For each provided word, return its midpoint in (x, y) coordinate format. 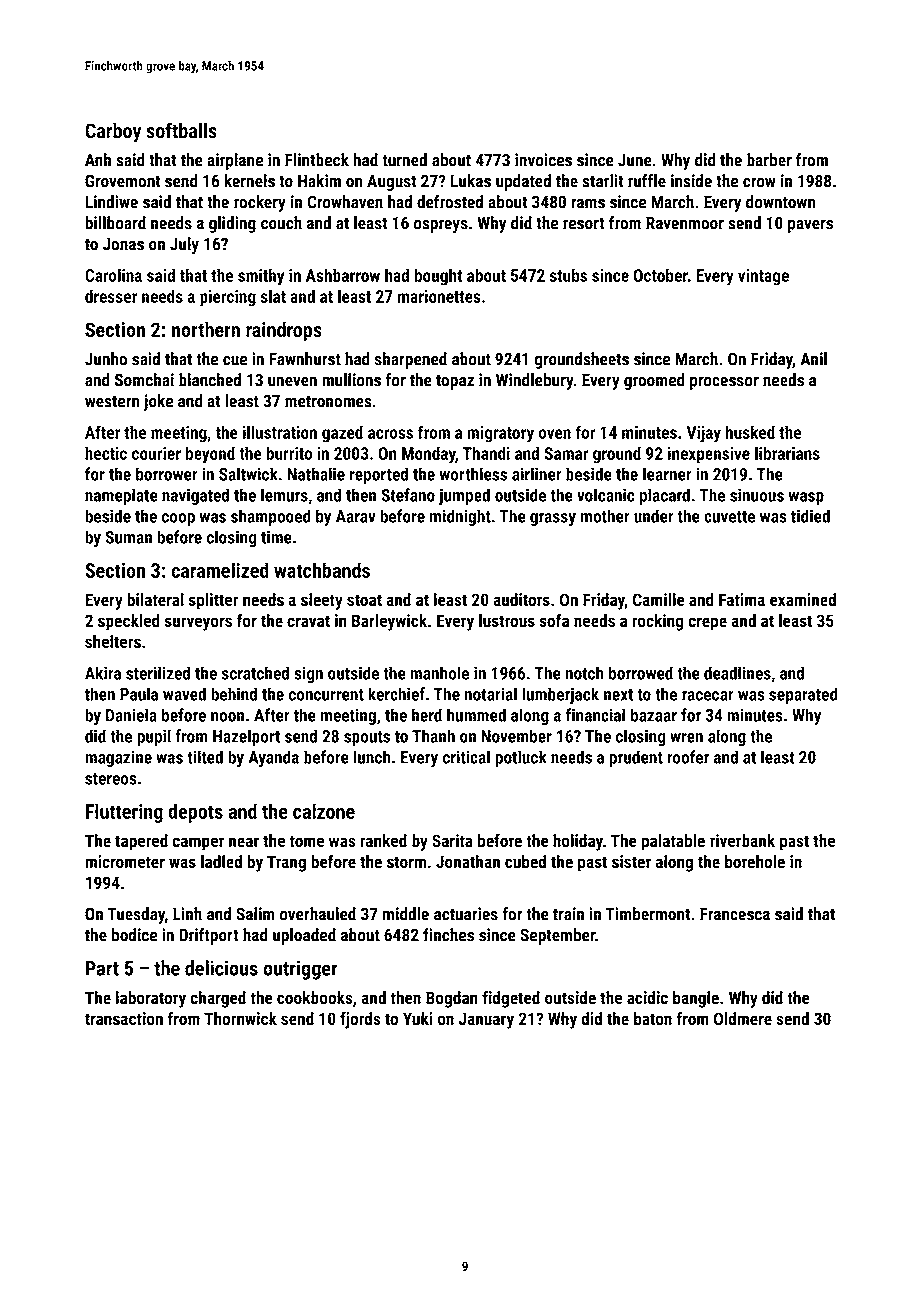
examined (803, 599)
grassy (553, 520)
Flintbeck (317, 160)
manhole (439, 673)
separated (803, 695)
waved (184, 694)
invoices (543, 160)
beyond (210, 455)
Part (102, 968)
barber (769, 160)
